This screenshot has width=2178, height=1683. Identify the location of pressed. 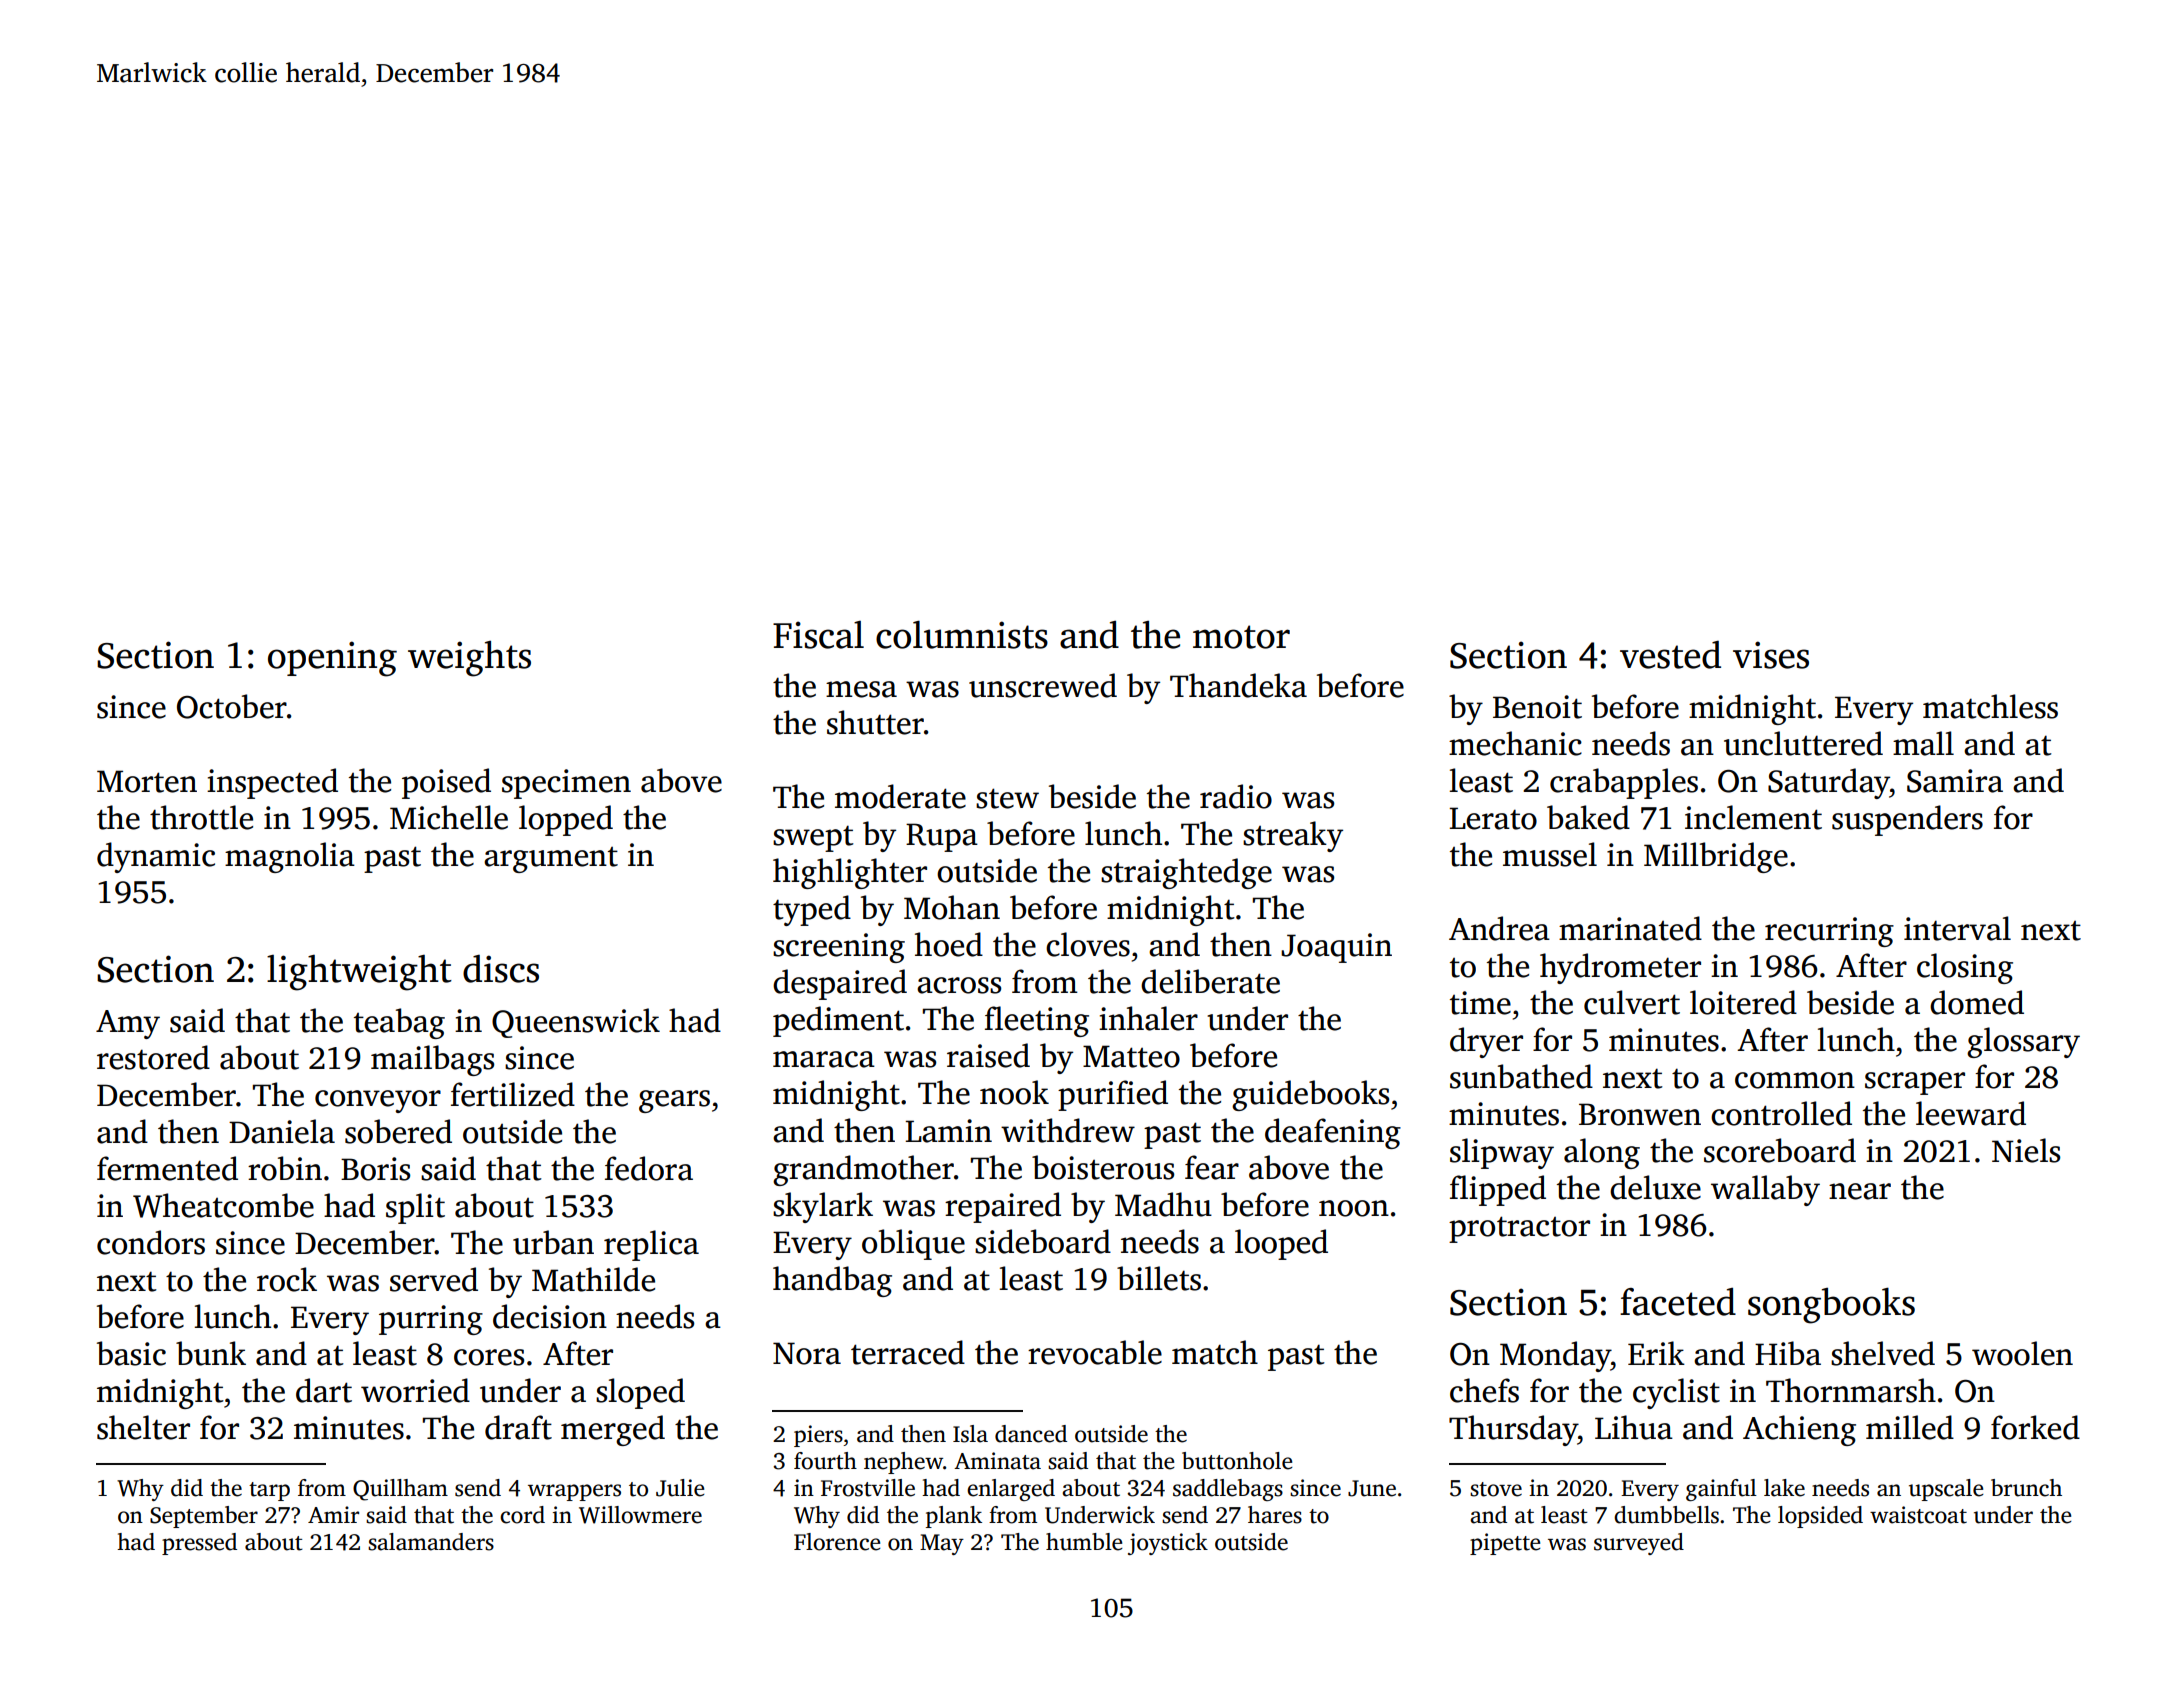
(199, 1544).
